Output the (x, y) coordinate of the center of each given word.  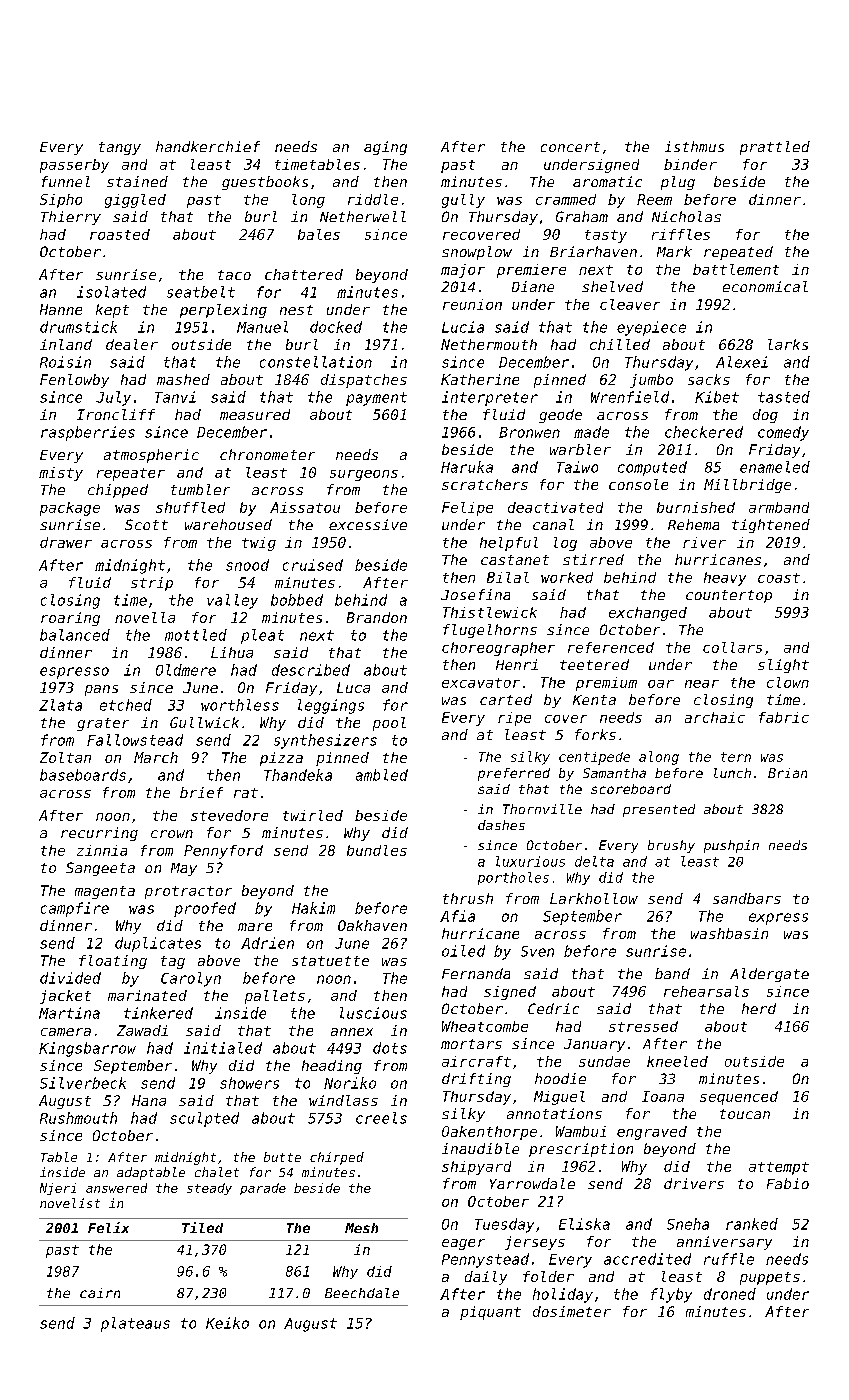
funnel (66, 181)
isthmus (694, 146)
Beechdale (362, 1293)
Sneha (688, 1224)
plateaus (135, 1324)
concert (570, 147)
